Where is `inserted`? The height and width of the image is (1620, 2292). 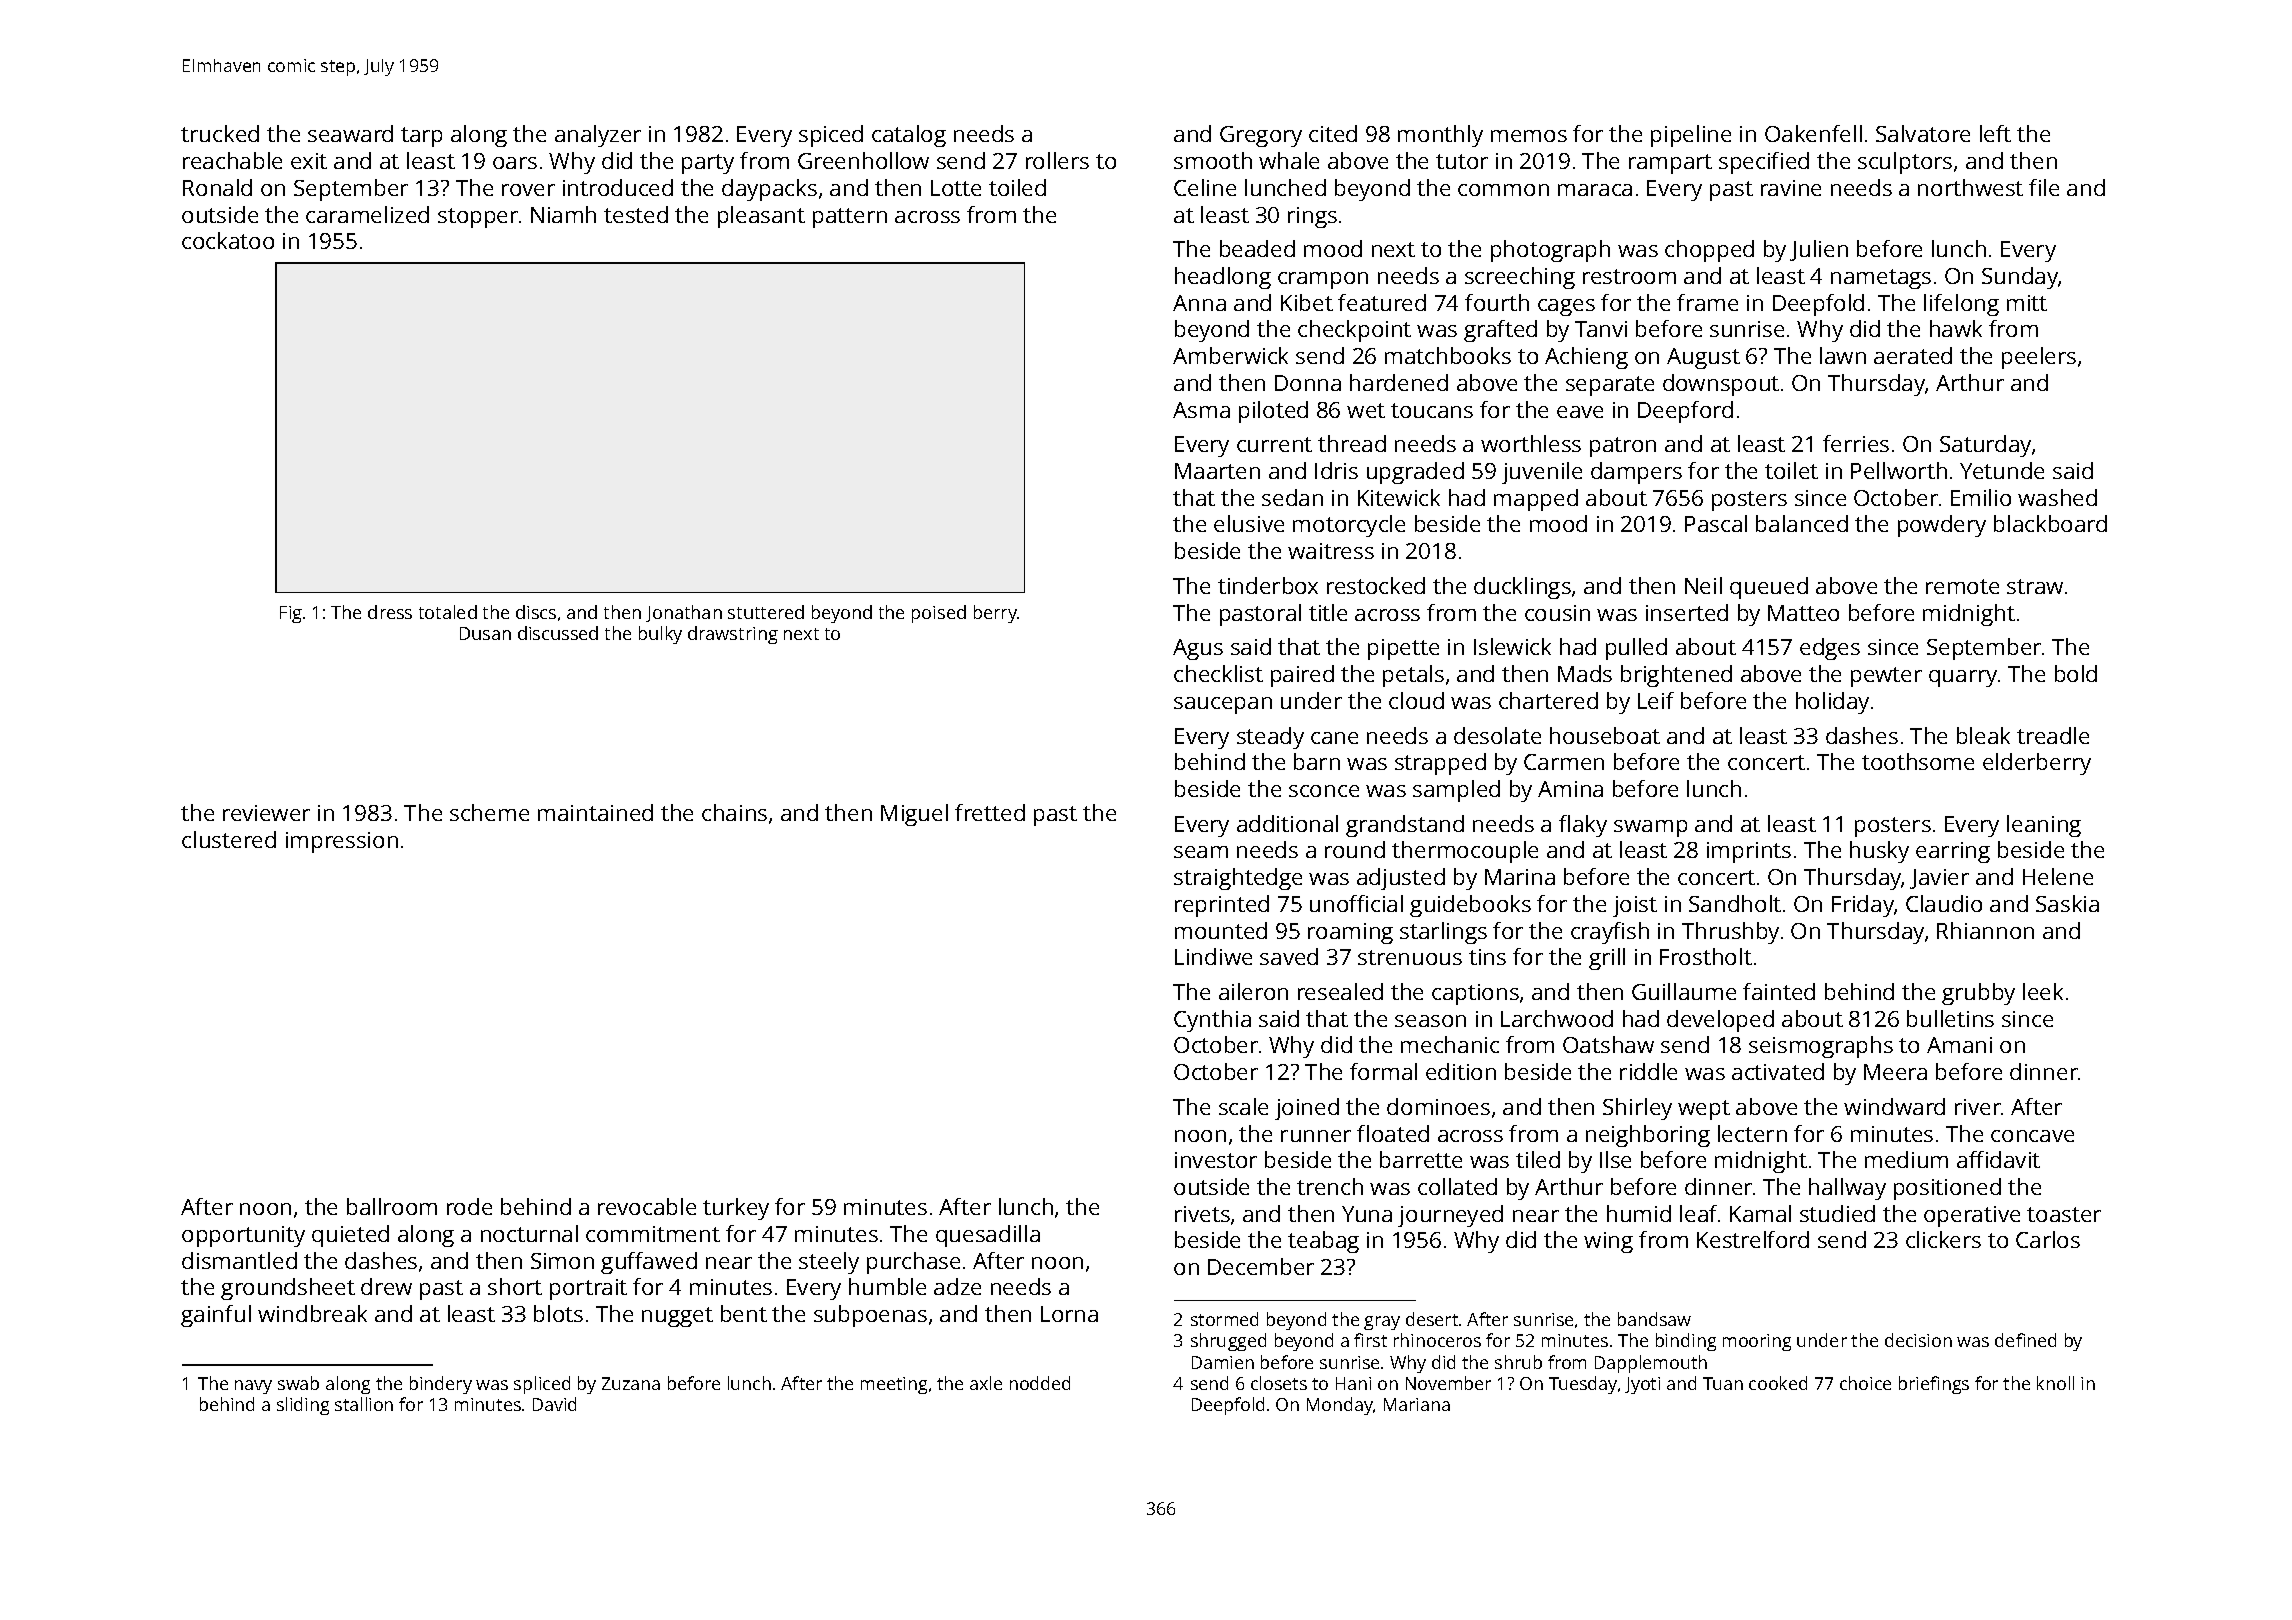
inserted is located at coordinates (1687, 612).
